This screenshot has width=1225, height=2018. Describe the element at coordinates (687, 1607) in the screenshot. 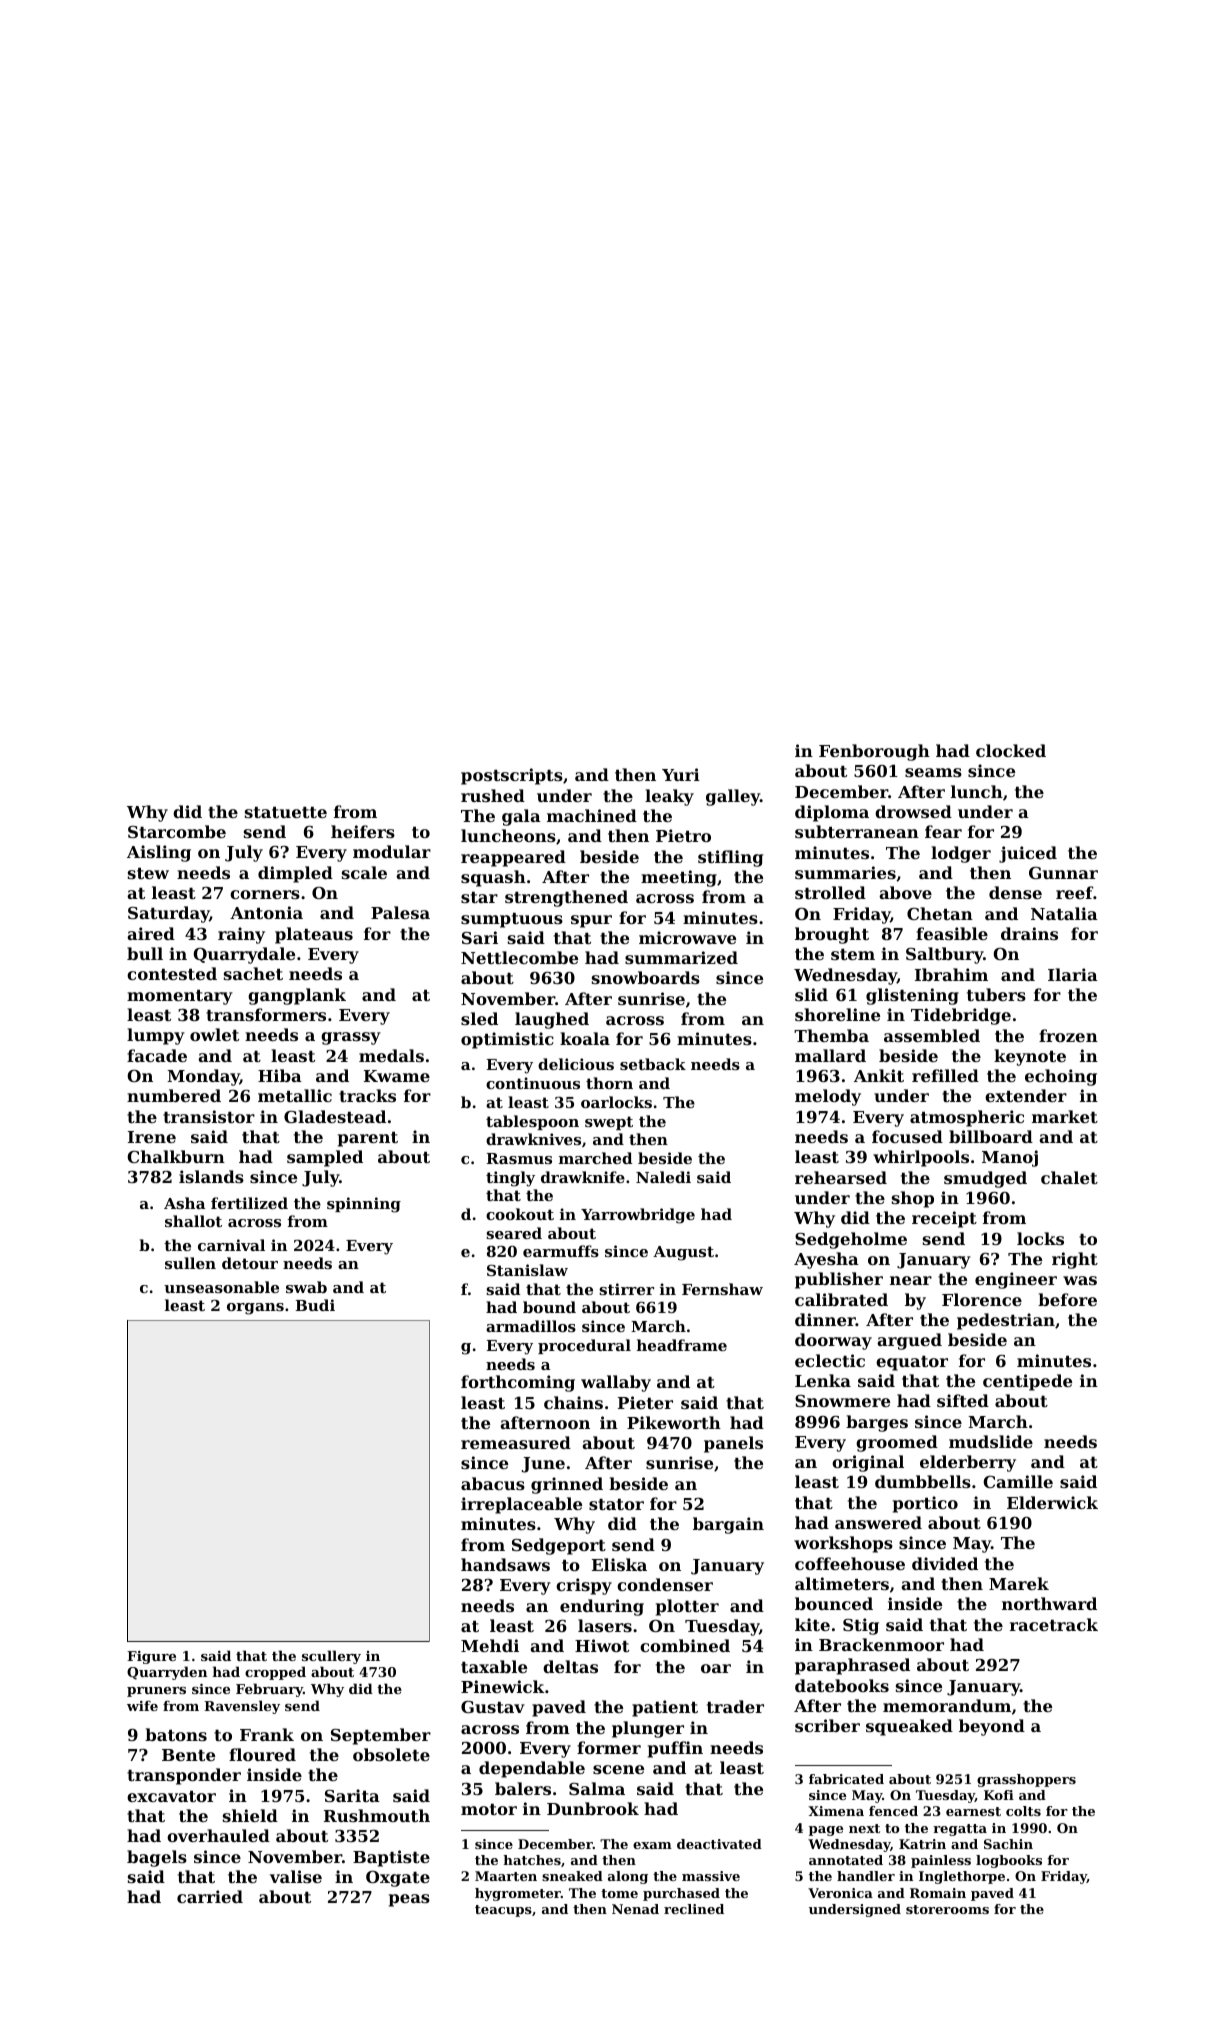

I see `plotter` at that location.
